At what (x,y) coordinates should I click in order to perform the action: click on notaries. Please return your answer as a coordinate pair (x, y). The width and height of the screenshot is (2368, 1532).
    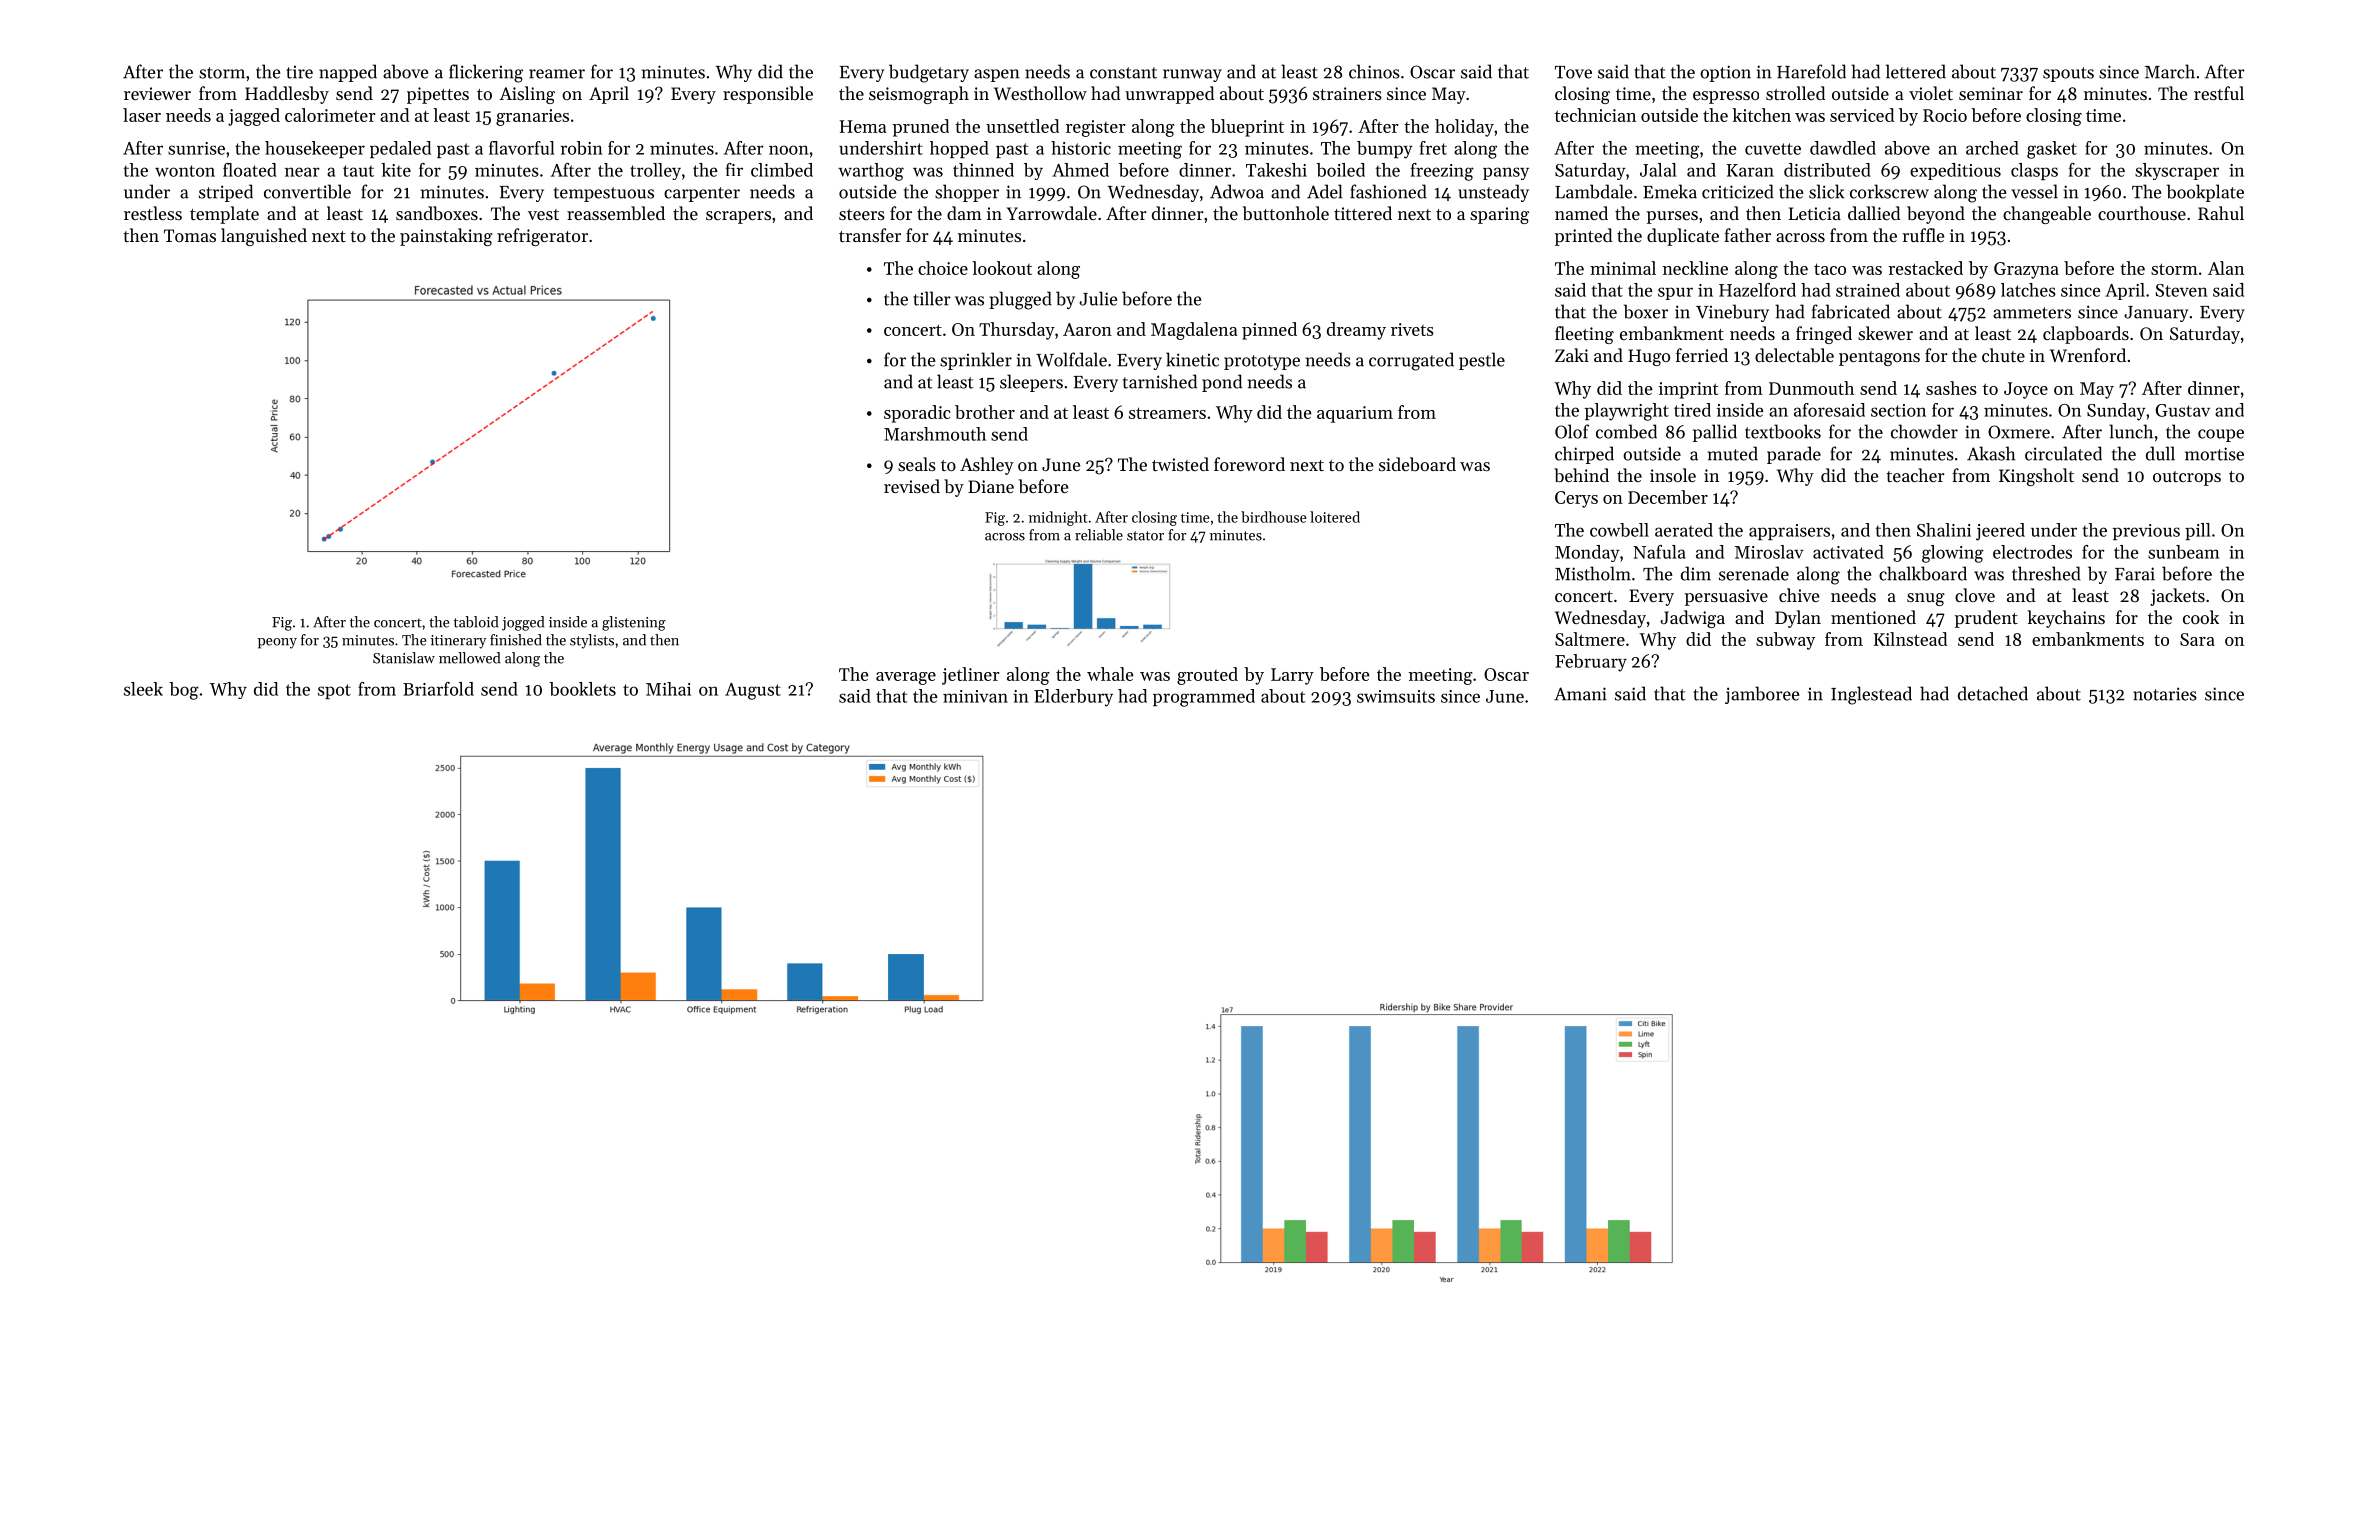
    Looking at the image, I should click on (2165, 694).
